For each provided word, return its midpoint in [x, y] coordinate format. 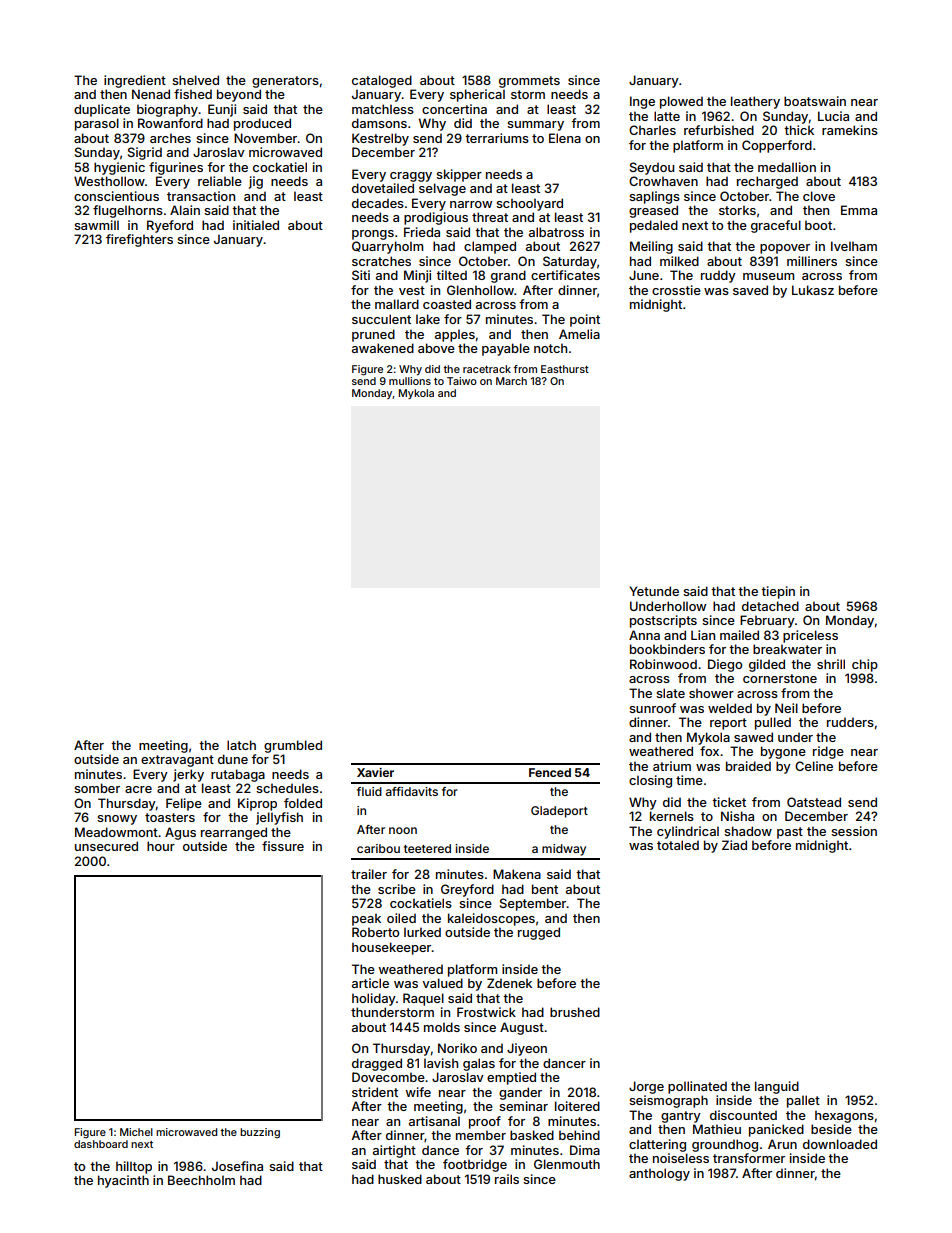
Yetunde [654, 591]
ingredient [135, 81]
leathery [755, 102]
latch [241, 745]
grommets [529, 82]
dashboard [101, 1144]
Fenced [550, 772]
